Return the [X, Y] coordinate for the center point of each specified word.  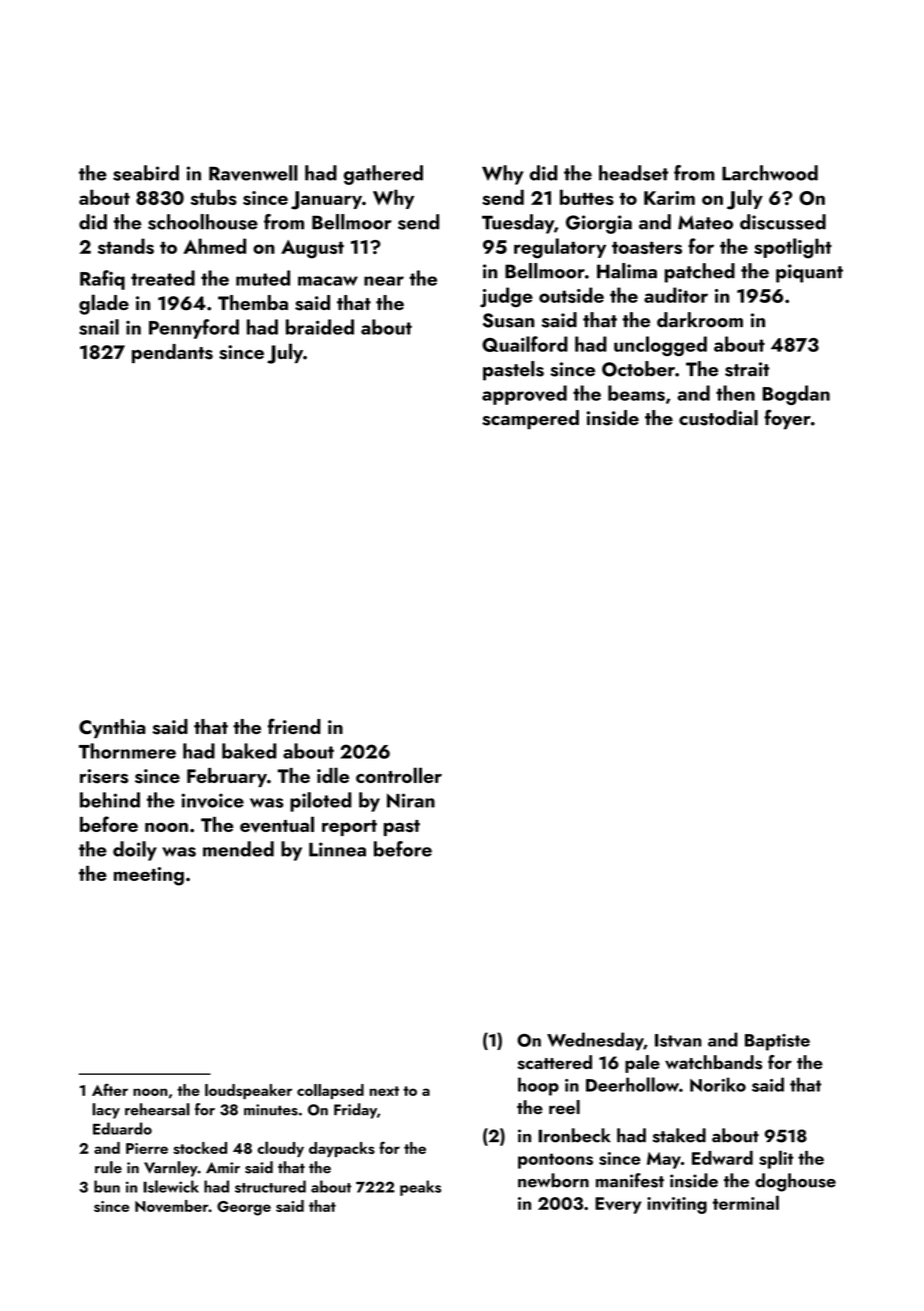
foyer [787, 419]
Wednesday [595, 1041]
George [244, 1208]
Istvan [678, 1040]
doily [135, 851]
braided [320, 327]
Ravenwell [253, 173]
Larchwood [770, 173]
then [735, 393]
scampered [530, 420]
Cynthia [112, 728]
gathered [383, 175]
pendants [172, 353]
